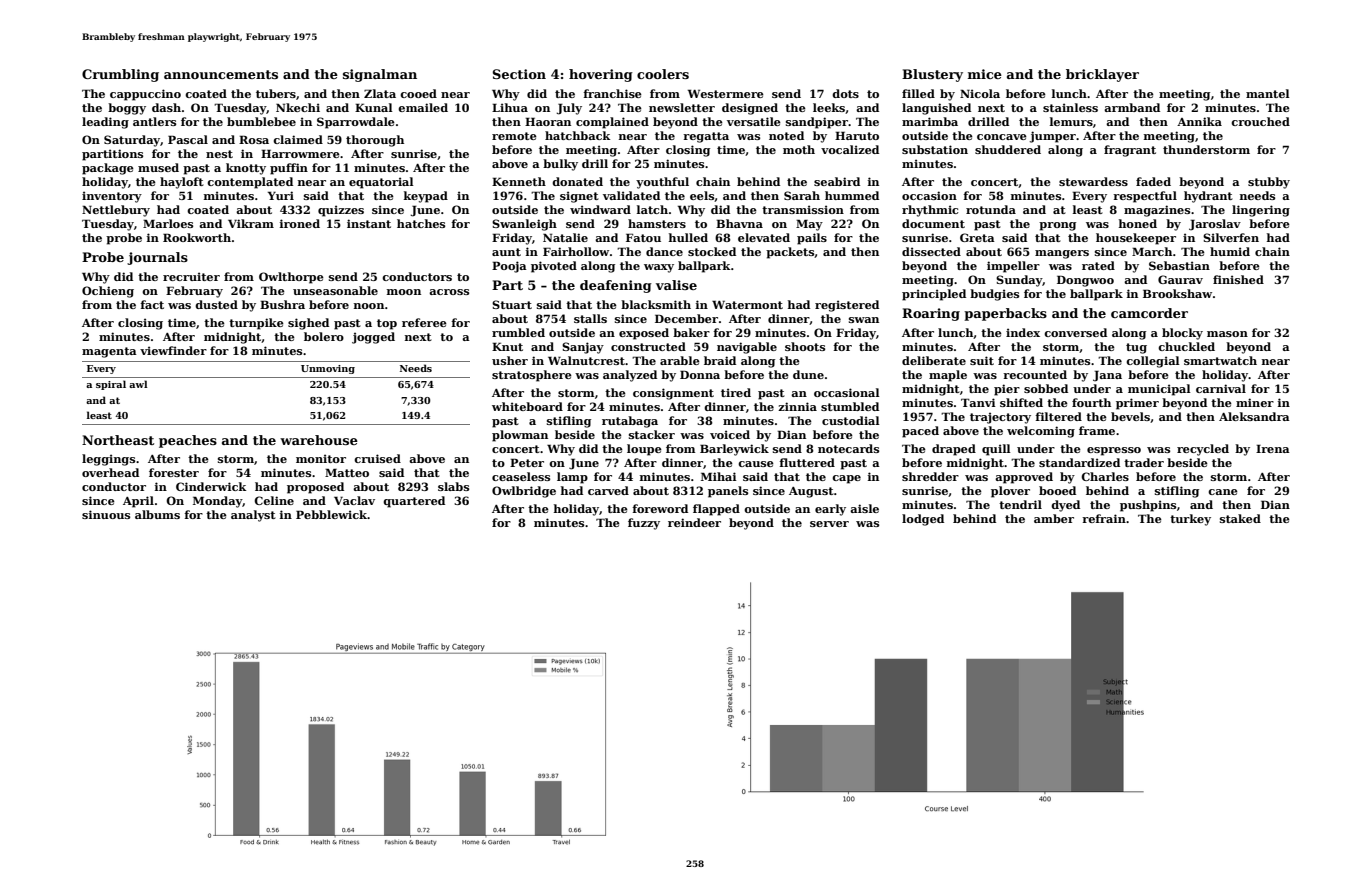 The image size is (1372, 887). I want to click on Brookshaw, so click(1177, 293).
